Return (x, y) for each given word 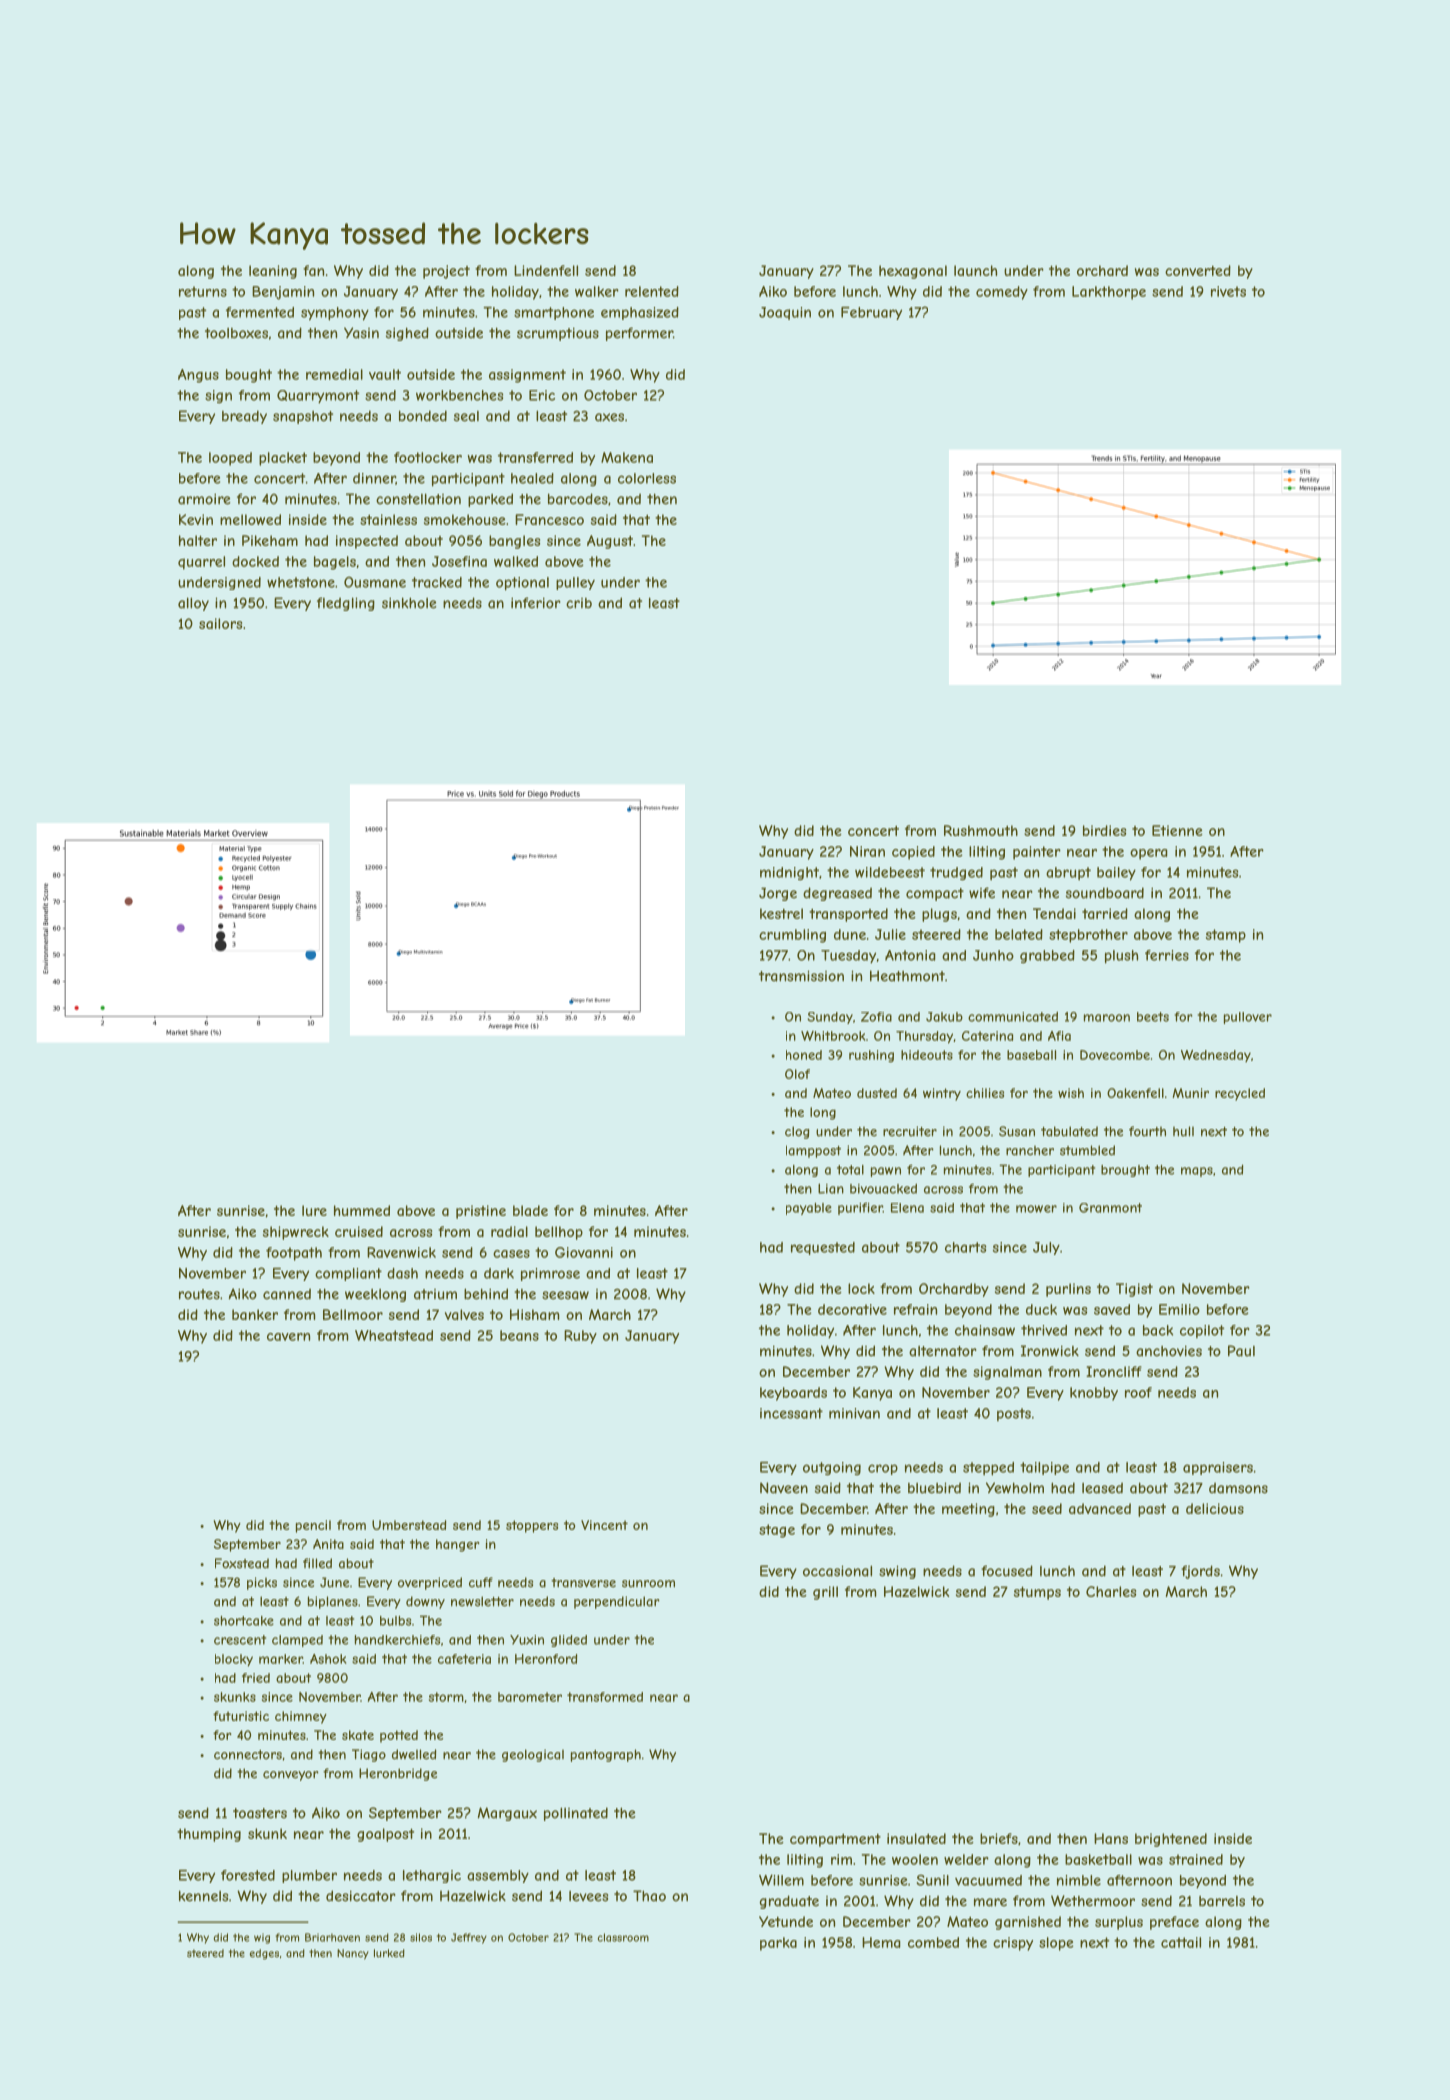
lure (314, 1210)
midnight (789, 873)
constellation (418, 499)
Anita (328, 1544)
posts (1014, 1414)
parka (778, 1944)
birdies (1104, 830)
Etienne (1177, 830)
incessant (791, 1413)
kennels (204, 1896)
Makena (627, 457)
